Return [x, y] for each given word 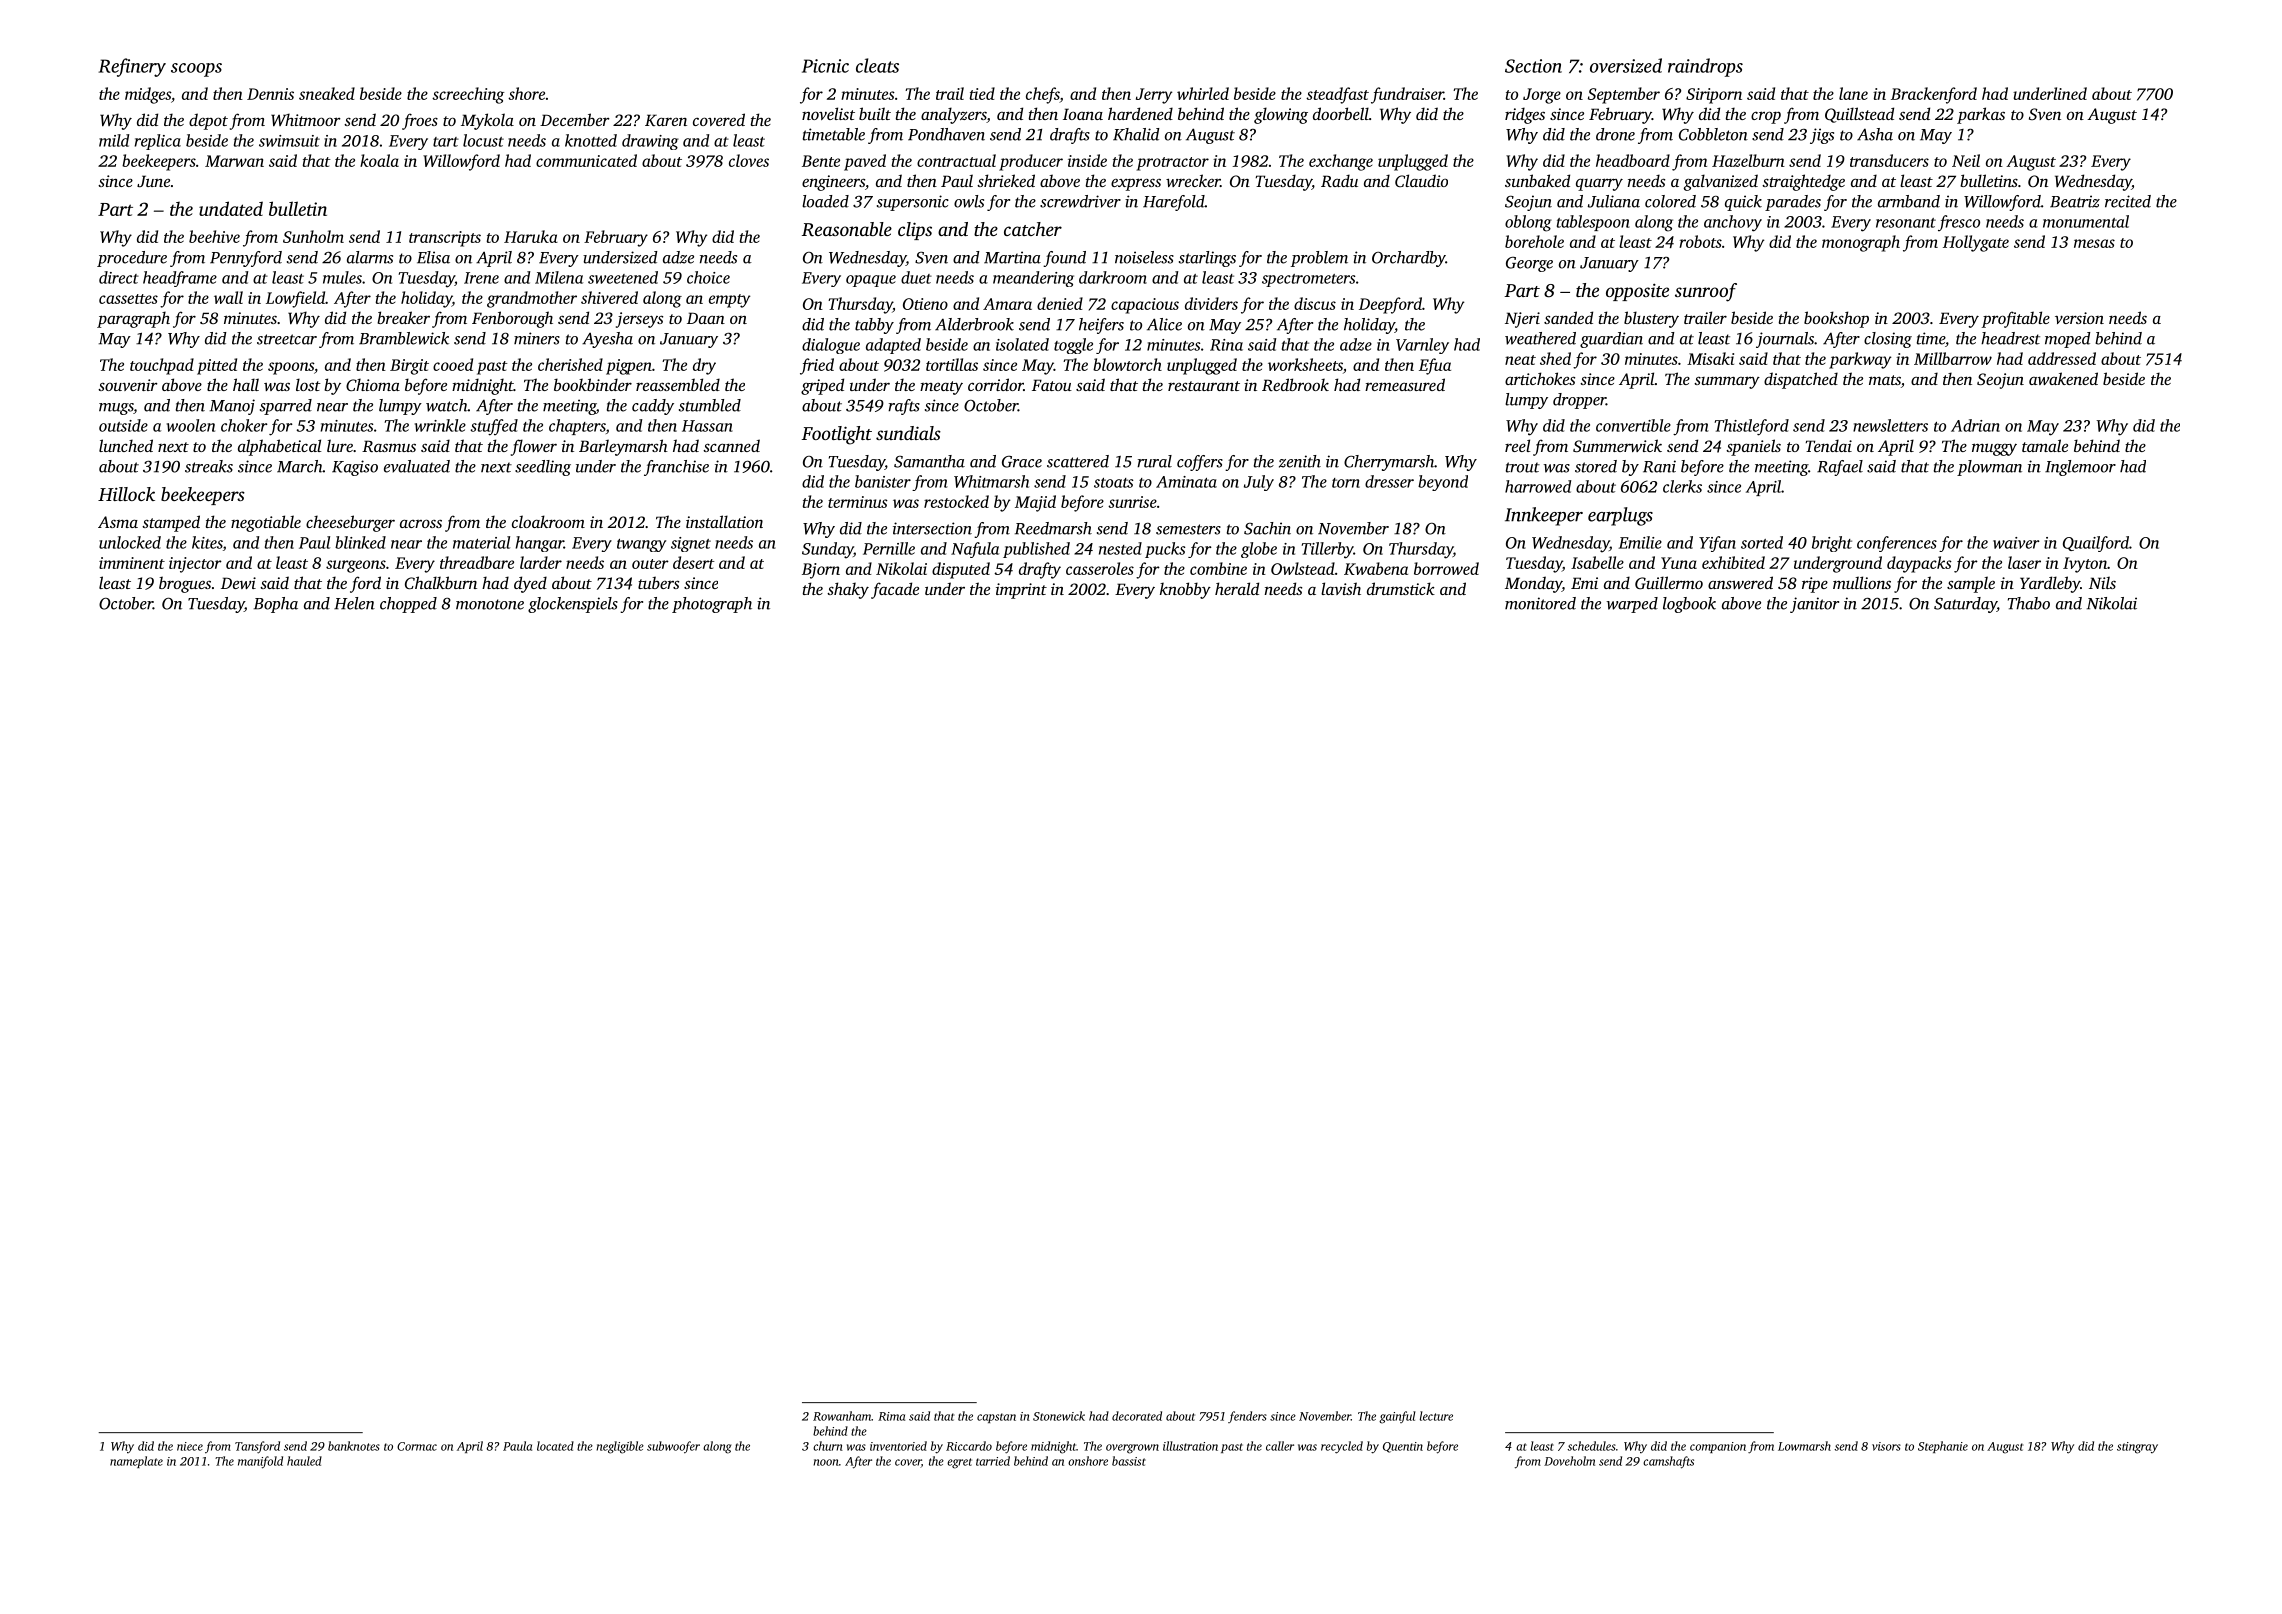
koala [379, 160]
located [555, 1446]
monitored [1540, 603]
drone [1615, 134]
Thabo [2029, 603]
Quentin [1403, 1447]
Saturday [1965, 605]
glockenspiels [573, 605]
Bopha [276, 605]
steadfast [1337, 95]
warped [1632, 605]
